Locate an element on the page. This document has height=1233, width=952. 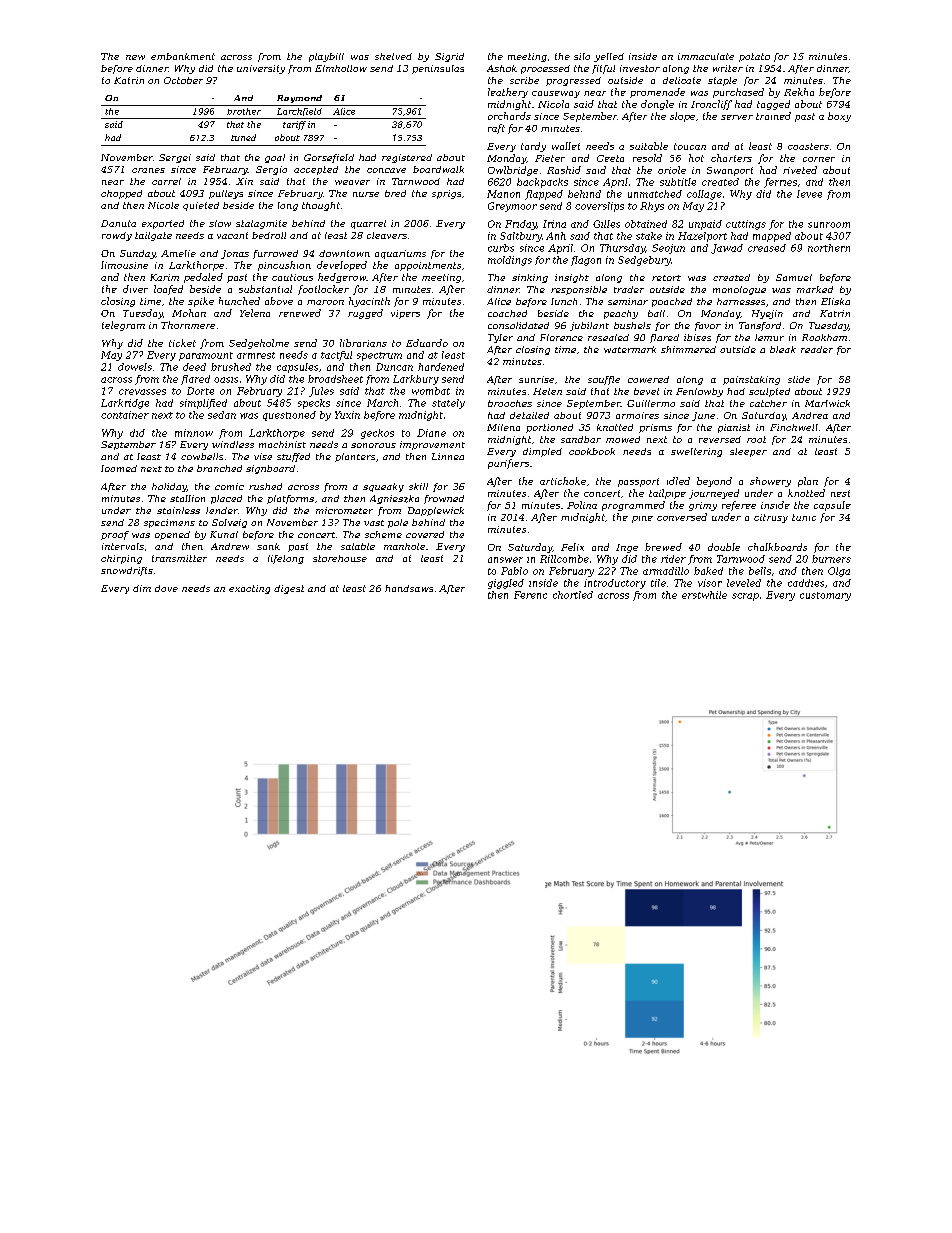
Swanport is located at coordinates (730, 171).
